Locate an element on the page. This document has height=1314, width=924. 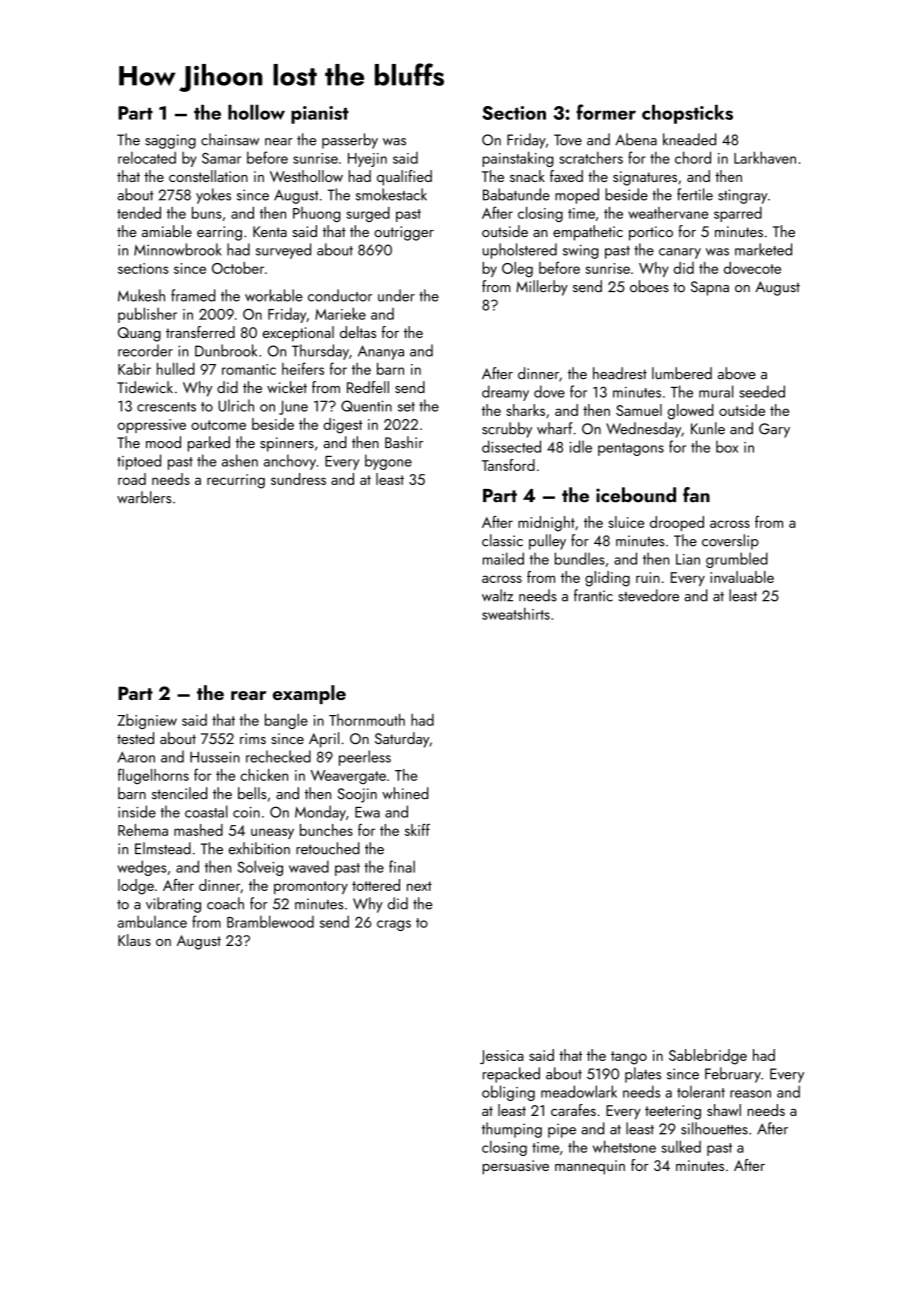
mannequin is located at coordinates (590, 1167).
